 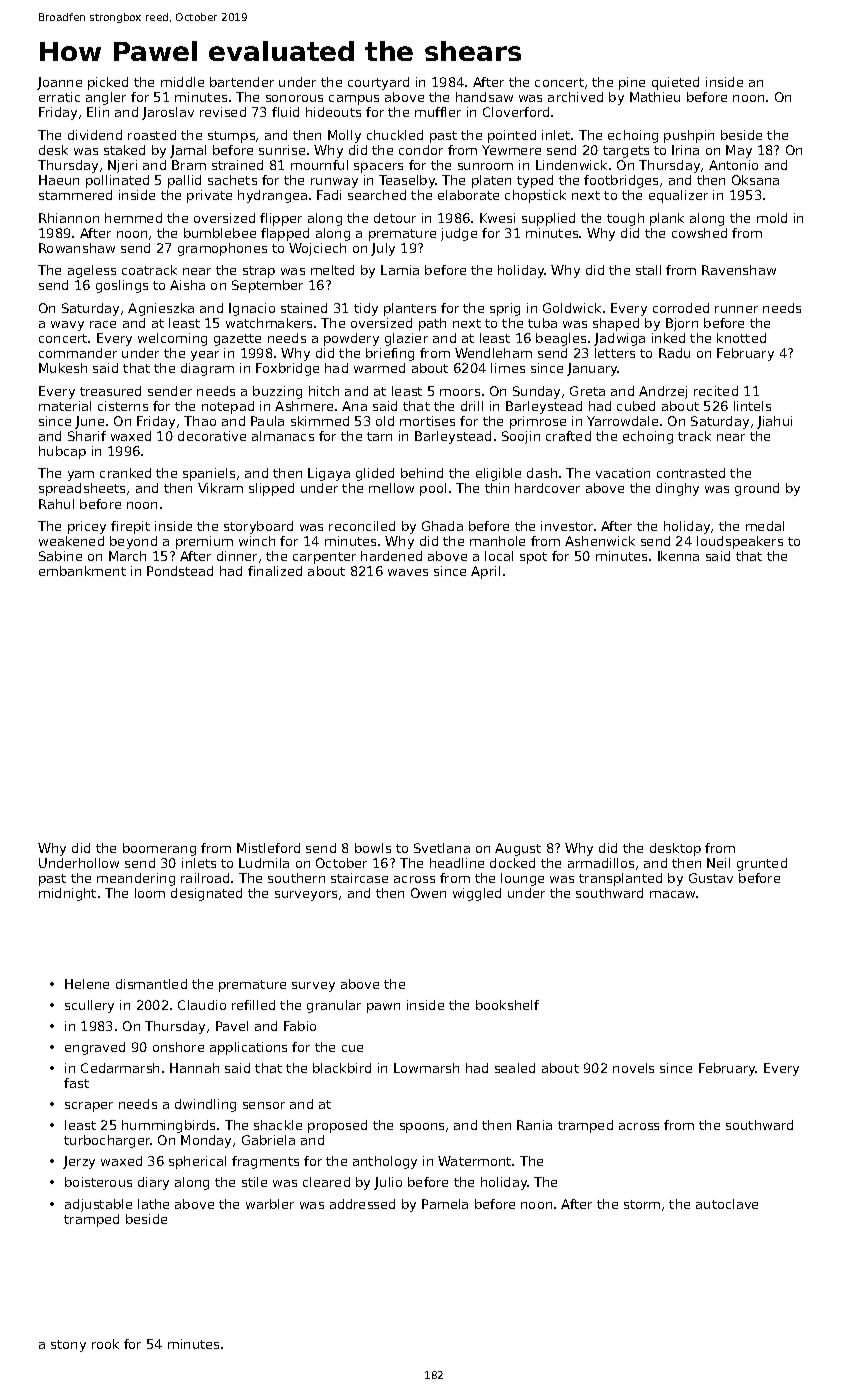 What do you see at coordinates (68, 1346) in the document?
I see `stony` at bounding box center [68, 1346].
